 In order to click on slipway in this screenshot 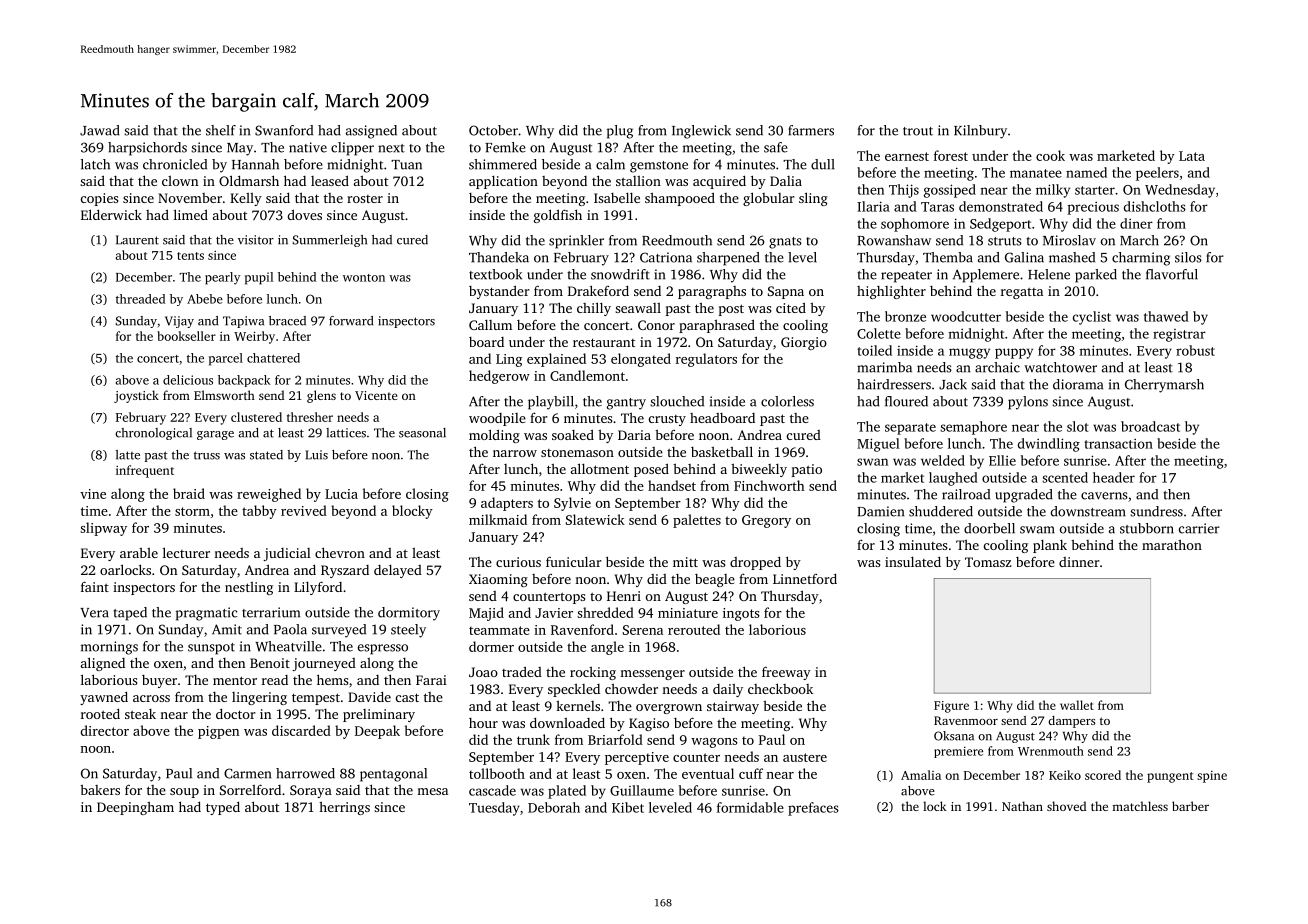, I will do `click(103, 529)`.
